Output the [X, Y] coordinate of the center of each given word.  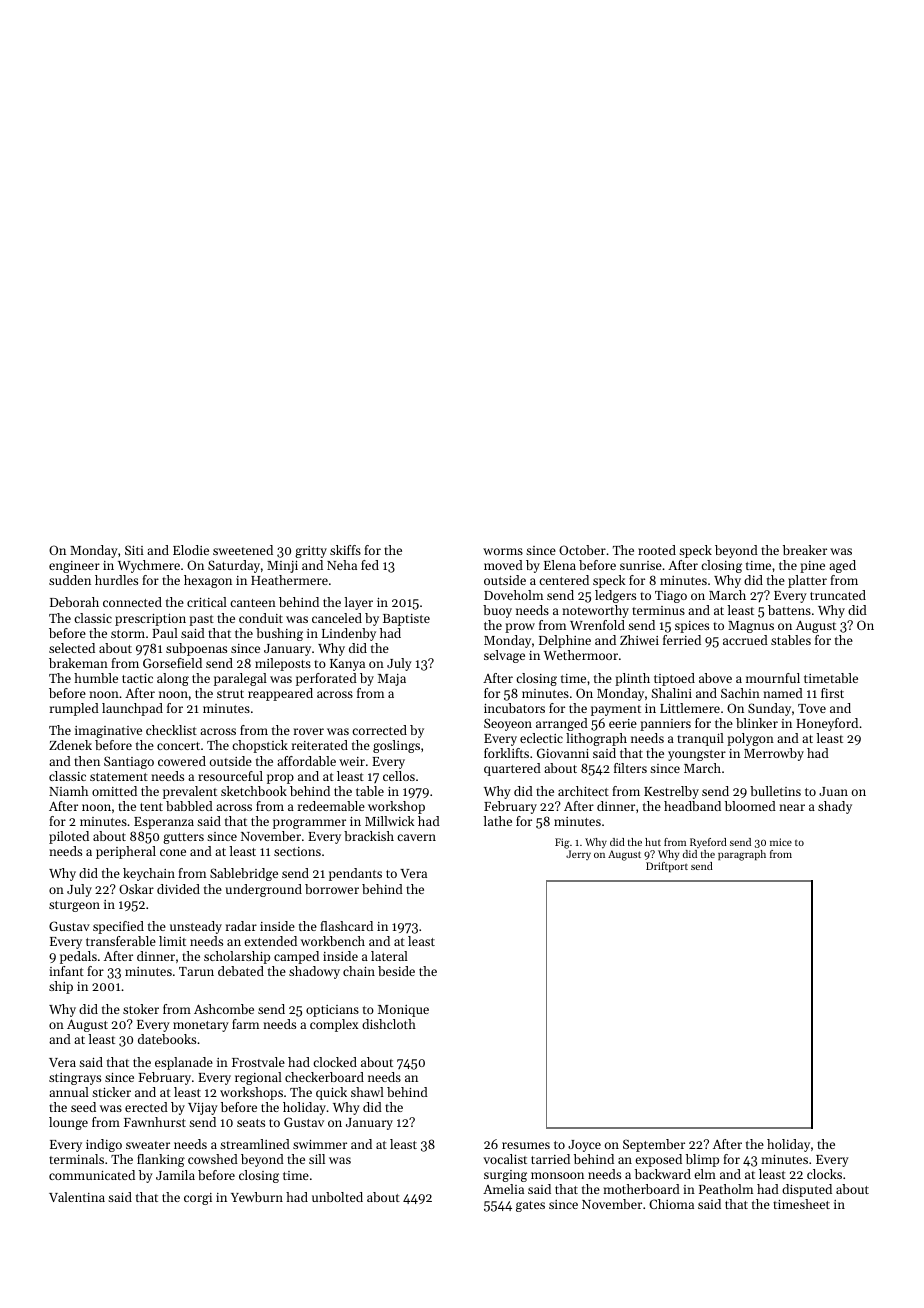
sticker [111, 1092]
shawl [367, 1092]
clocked [335, 1062]
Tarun [196, 971]
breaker [805, 550]
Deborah [74, 602]
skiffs [345, 550]
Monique [403, 1011]
